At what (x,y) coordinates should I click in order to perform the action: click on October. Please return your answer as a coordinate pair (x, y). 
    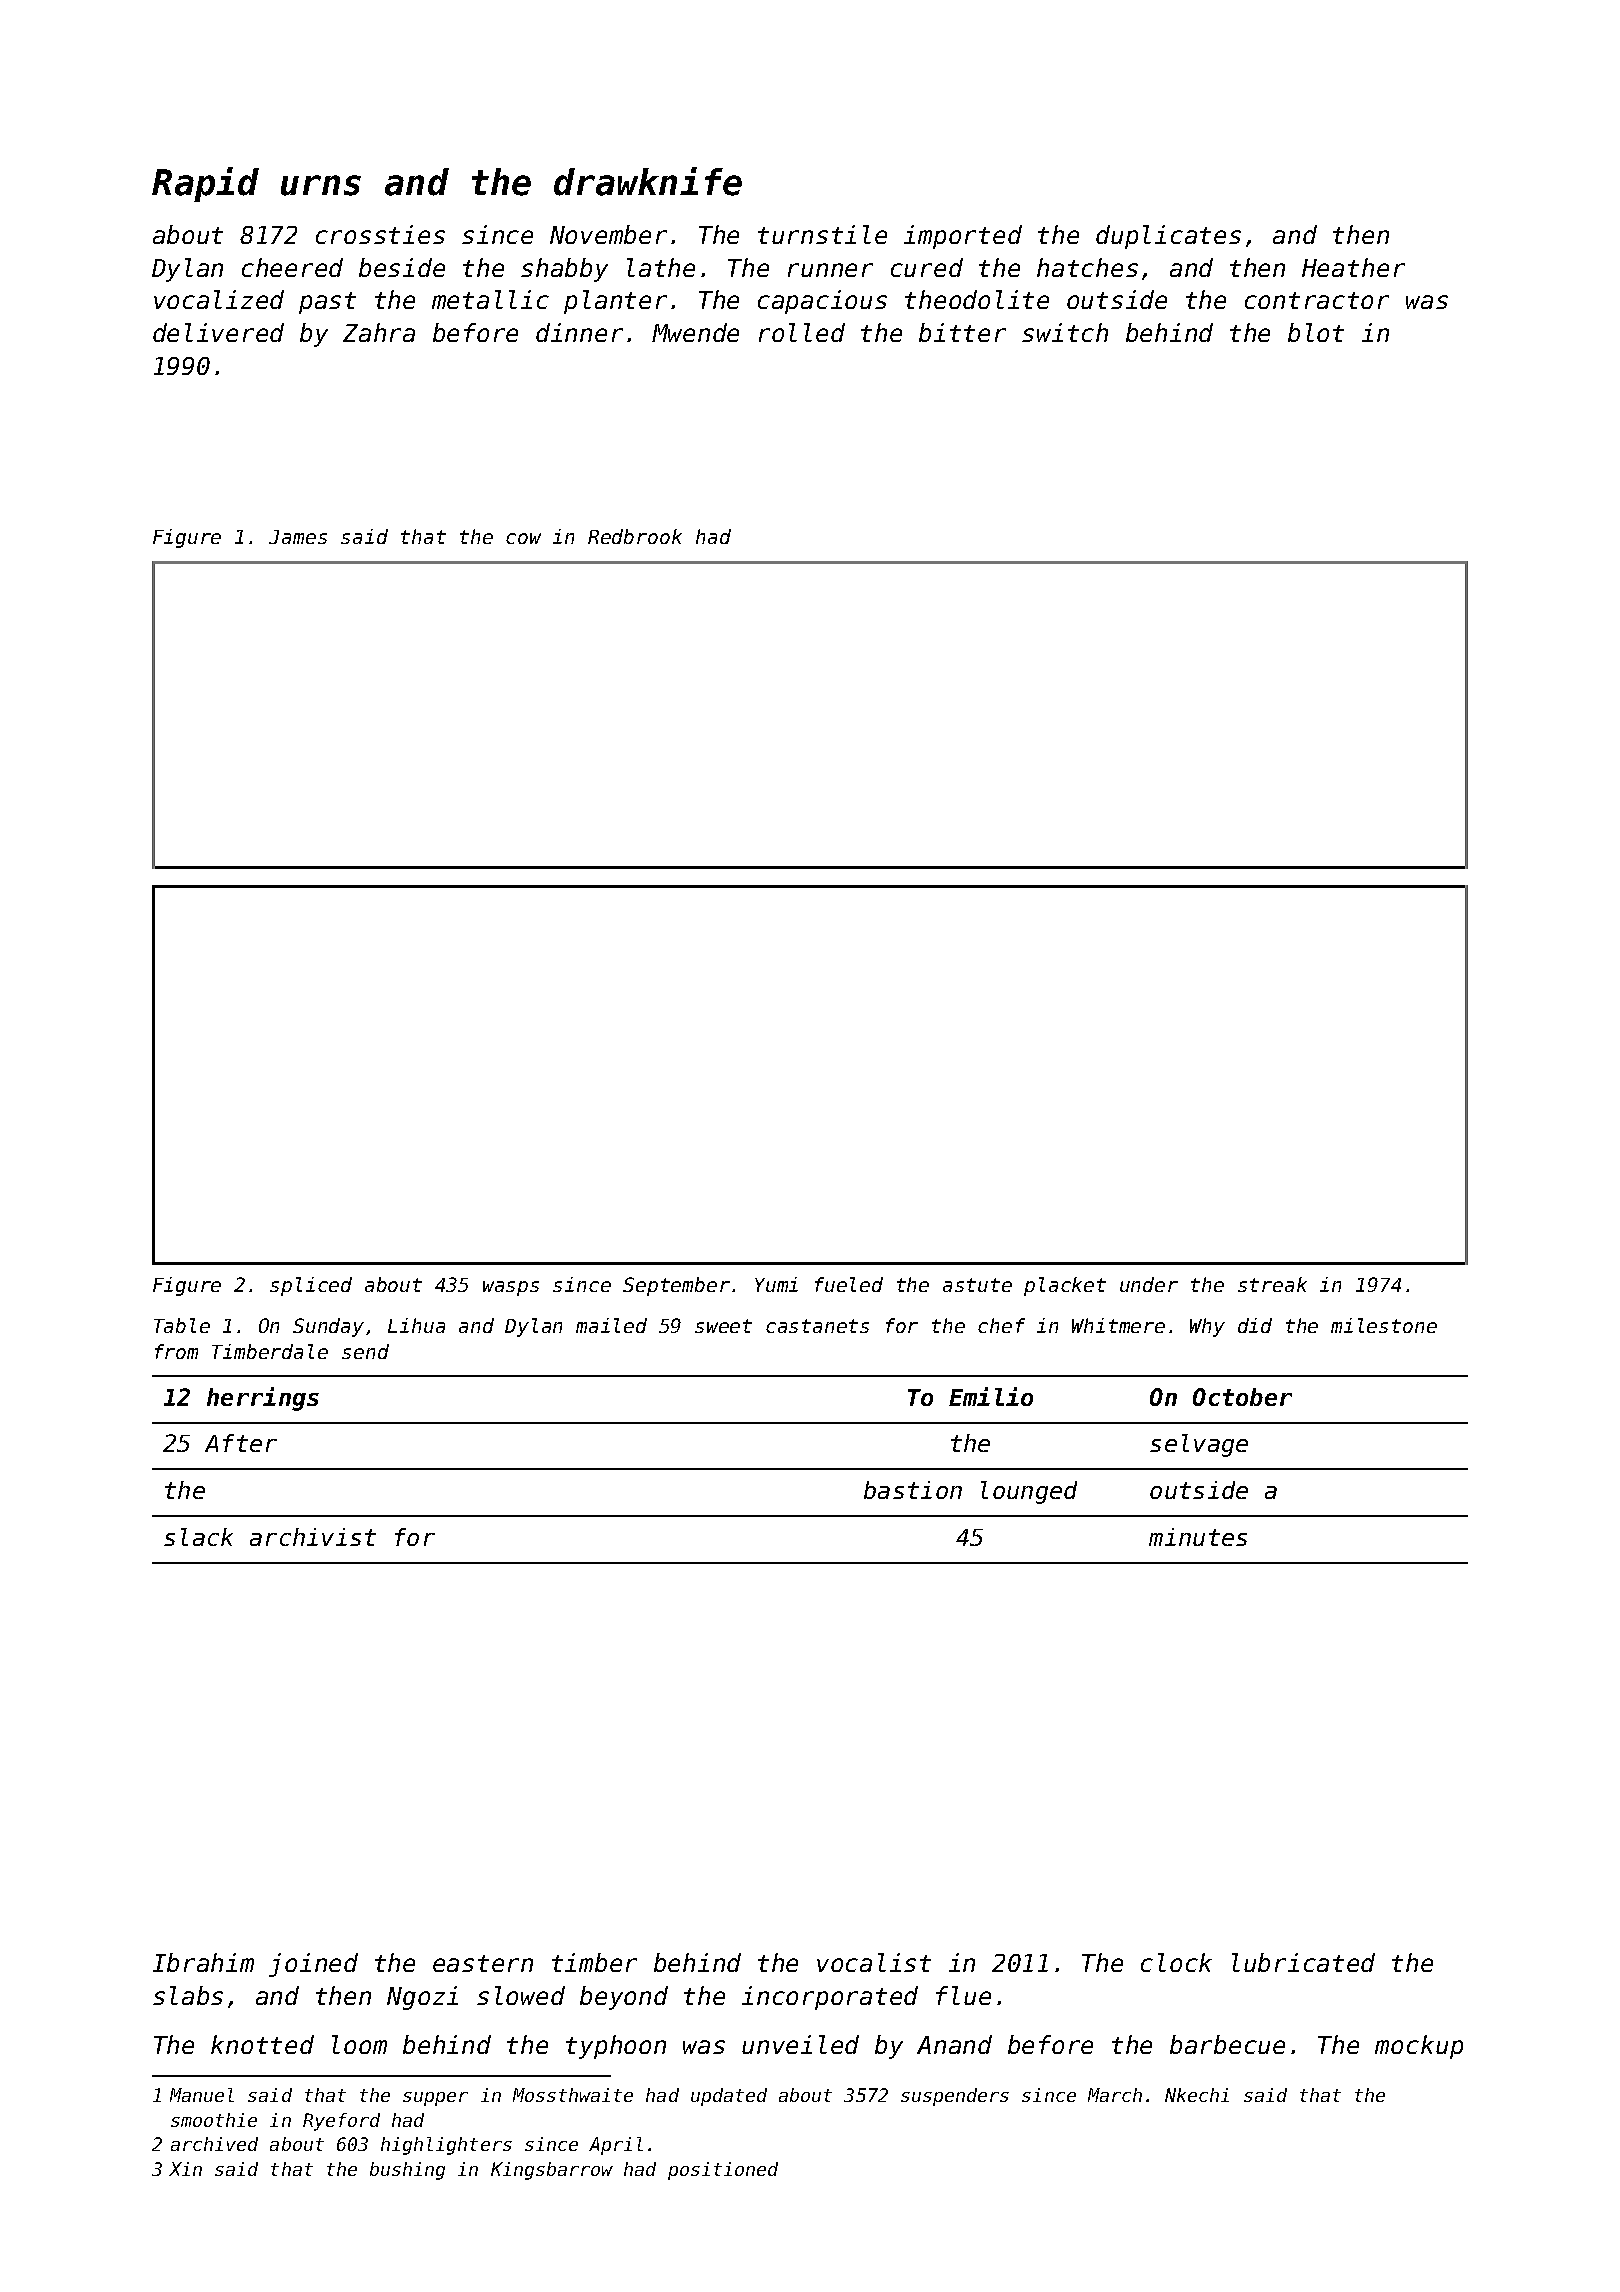
    Looking at the image, I should click on (1242, 1397).
